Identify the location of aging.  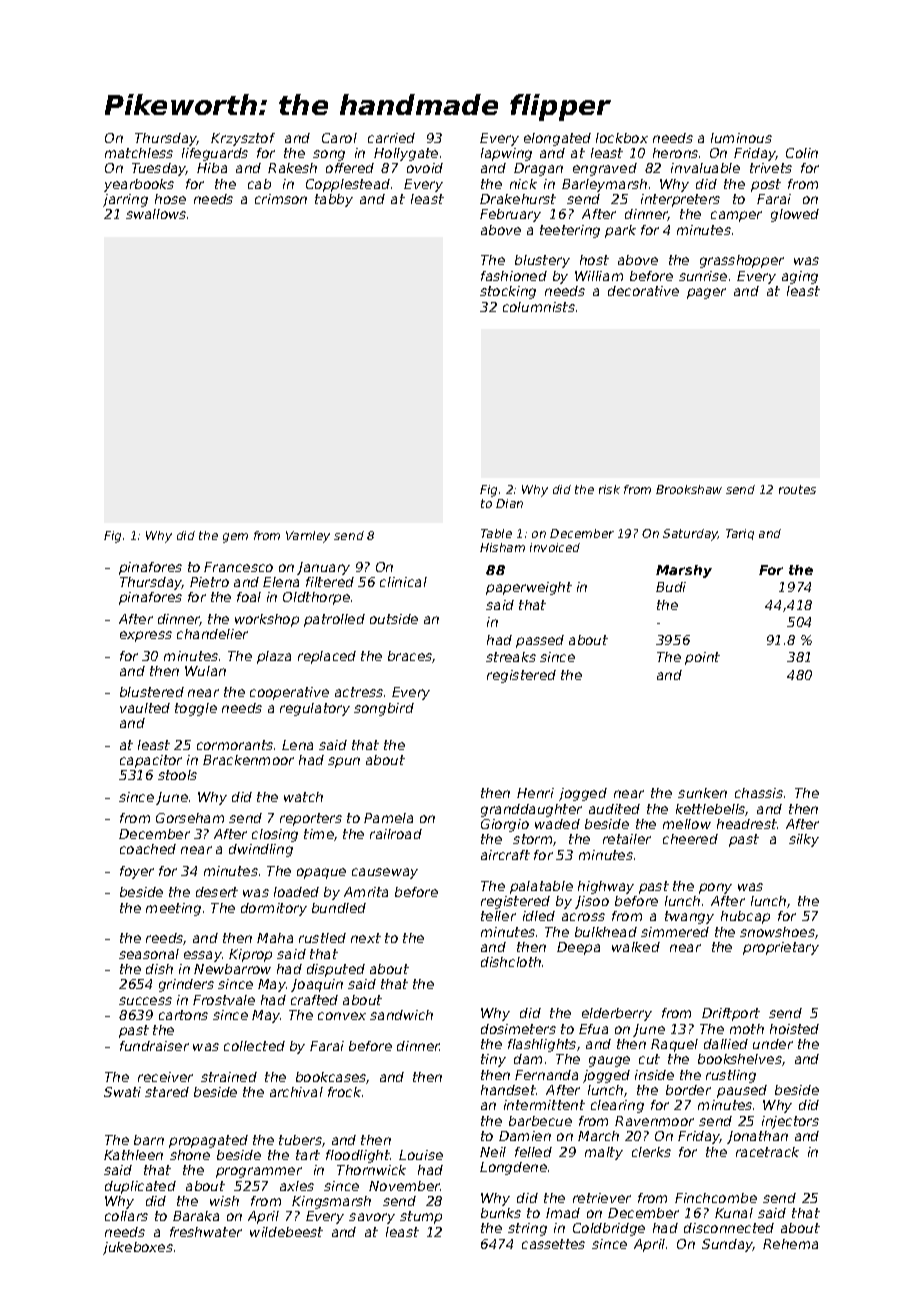
(800, 277).
